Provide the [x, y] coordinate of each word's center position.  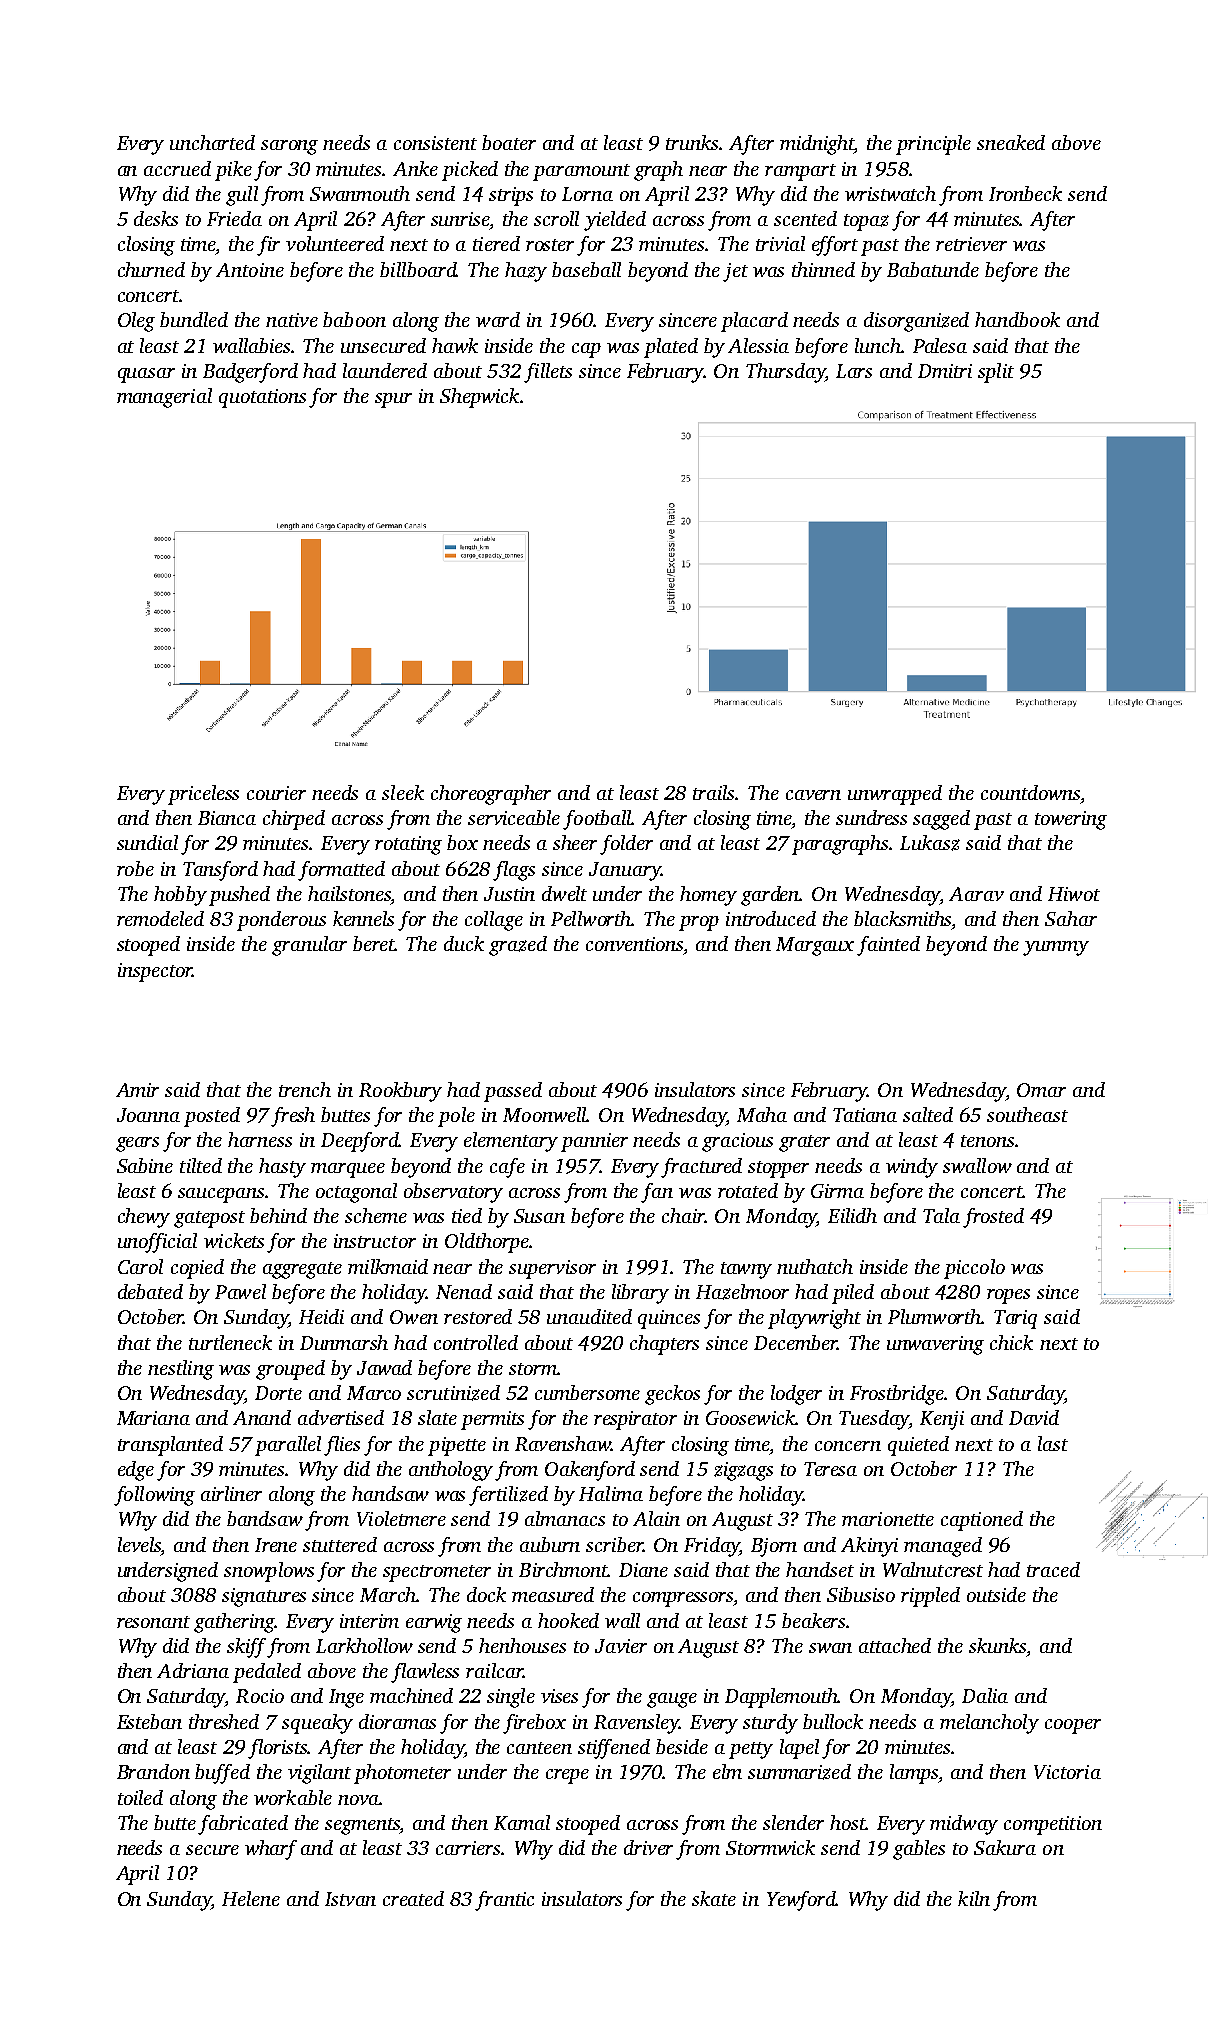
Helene [251, 1898]
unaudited [589, 1316]
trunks [693, 142]
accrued [177, 168]
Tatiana [865, 1115]
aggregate [302, 1270]
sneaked [1011, 142]
